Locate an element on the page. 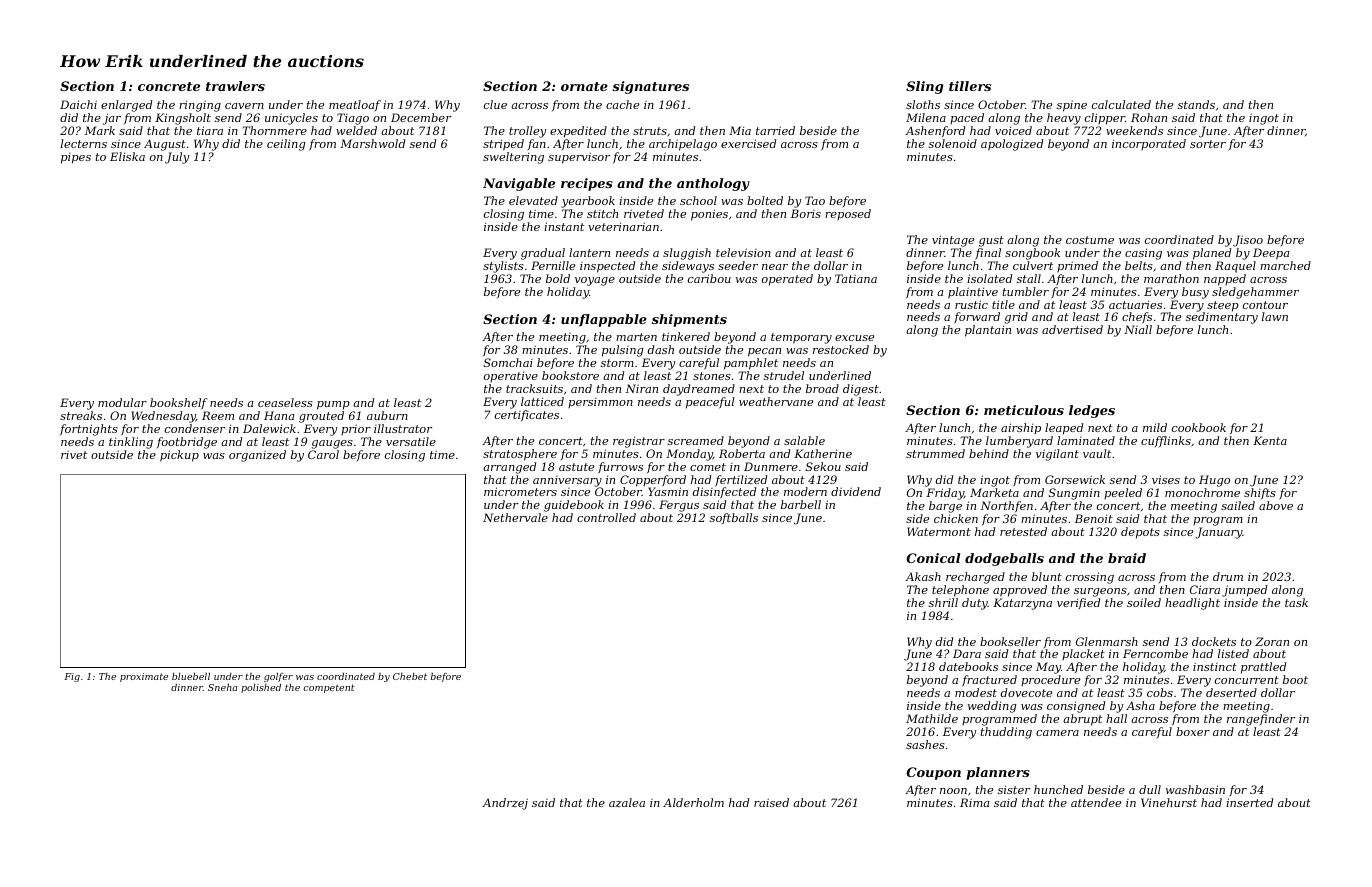 The width and height of the document is (1372, 887). incorporated is located at coordinates (1149, 144).
